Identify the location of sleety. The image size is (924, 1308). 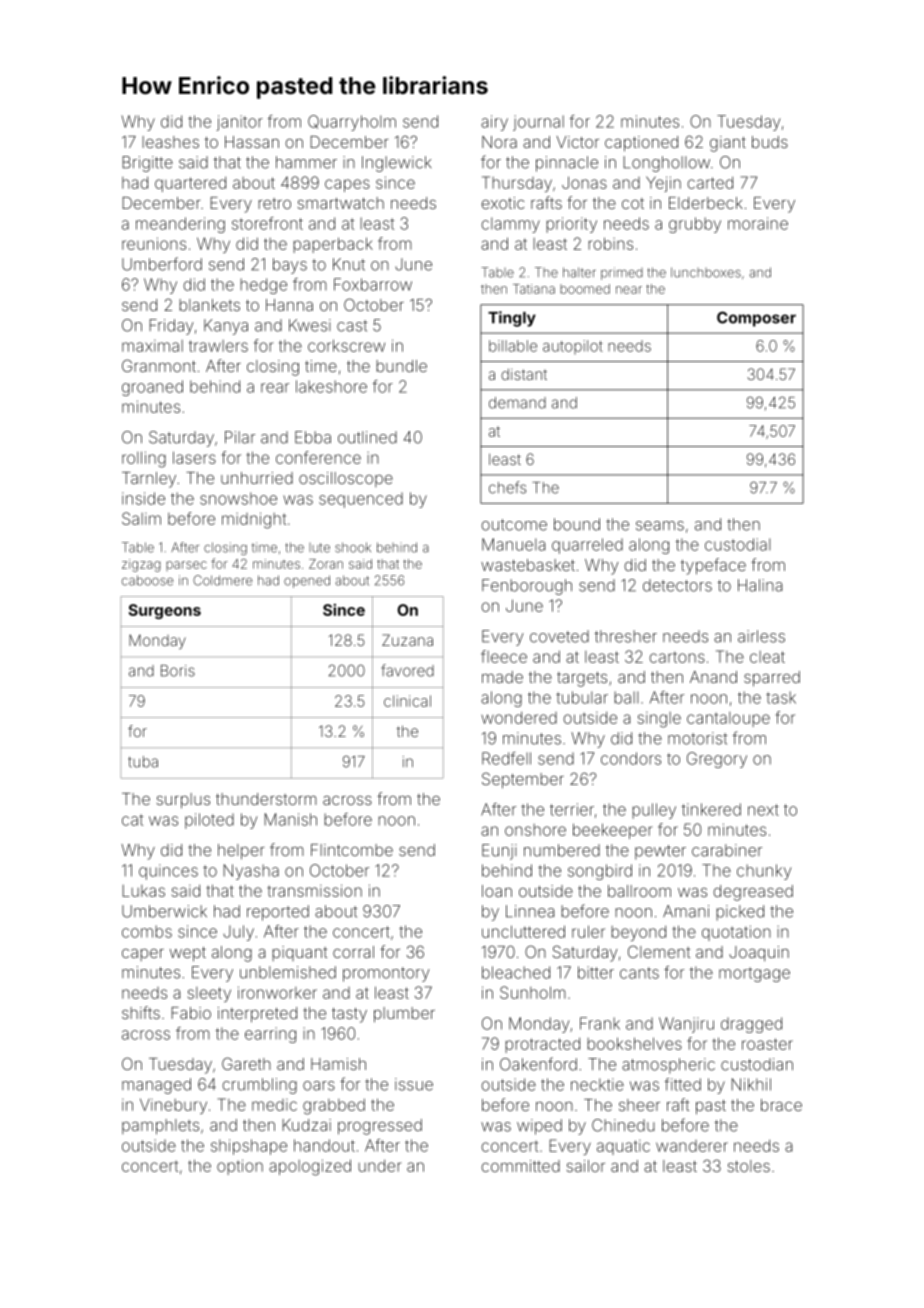
(209, 994).
